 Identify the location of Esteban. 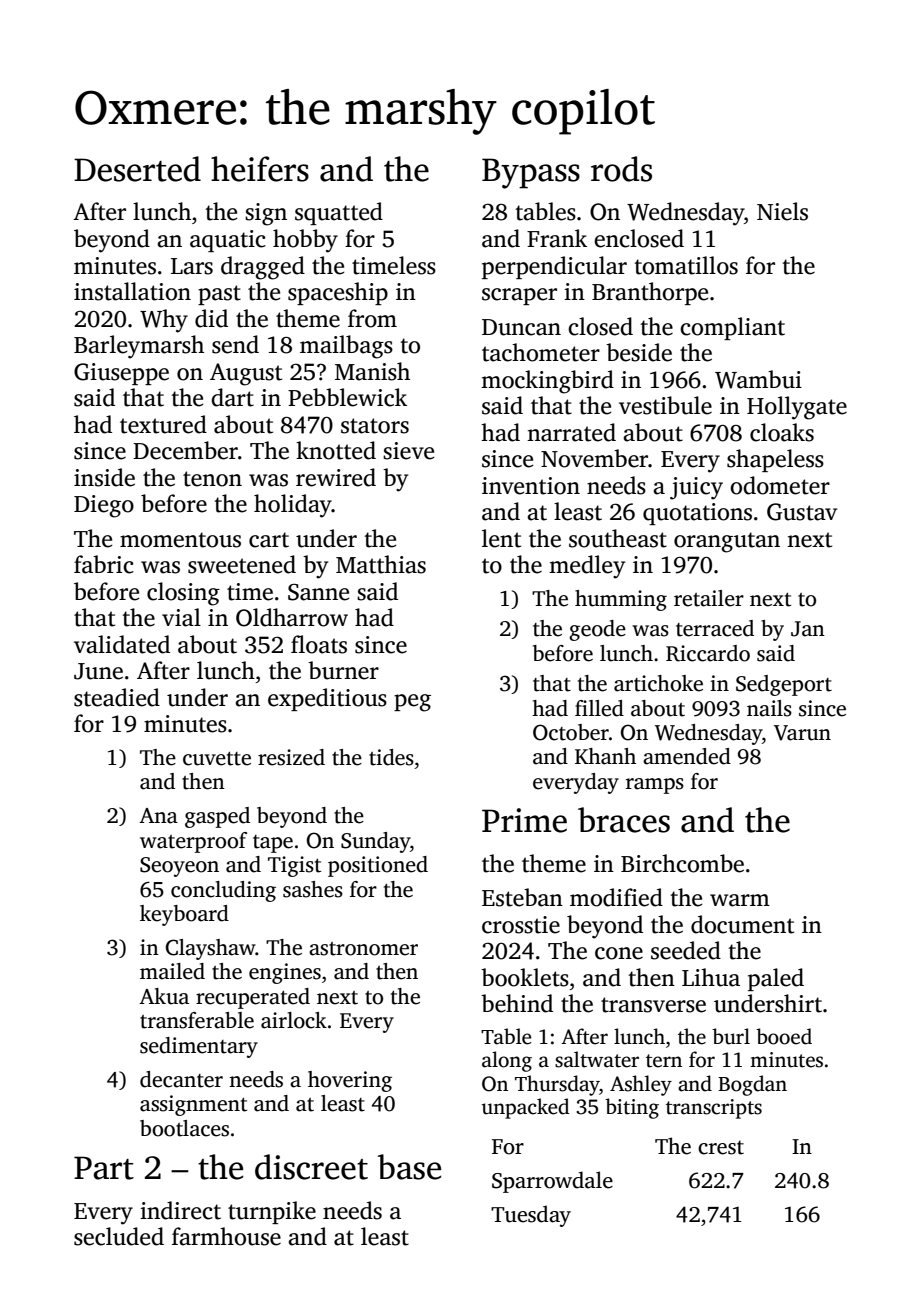
(522, 897).
